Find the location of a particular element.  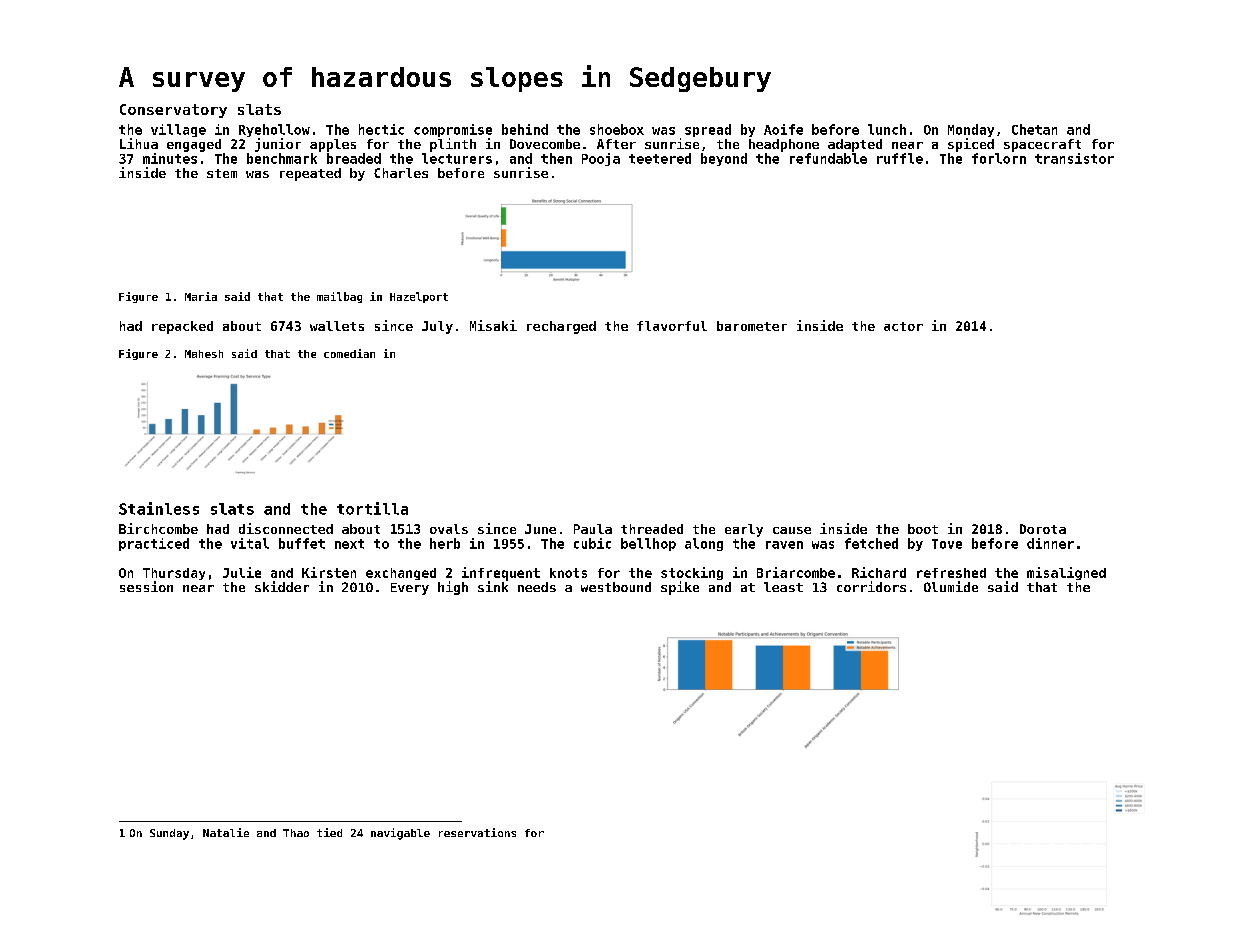

Every is located at coordinates (410, 589).
